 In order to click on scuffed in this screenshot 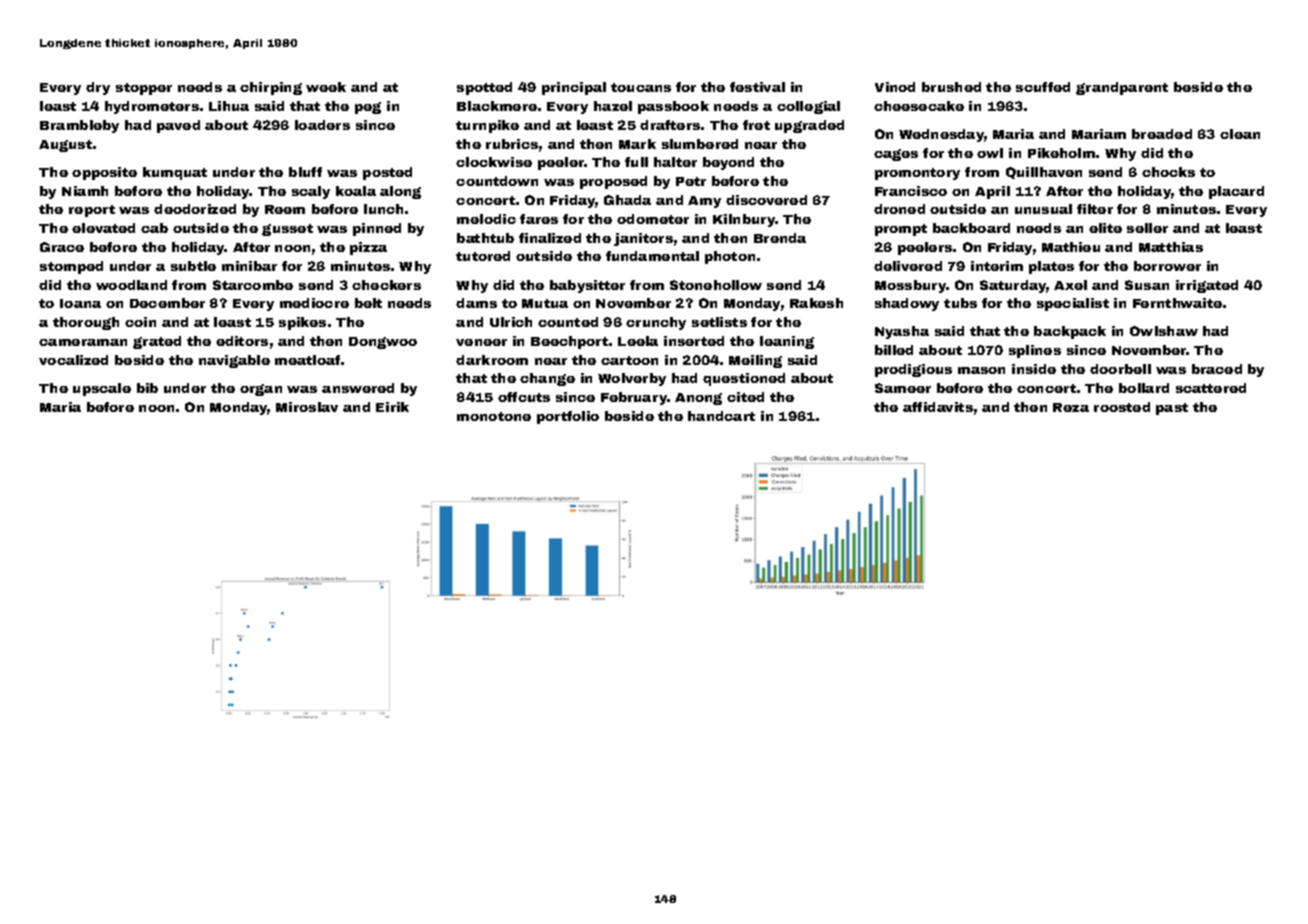, I will do `click(1043, 87)`.
